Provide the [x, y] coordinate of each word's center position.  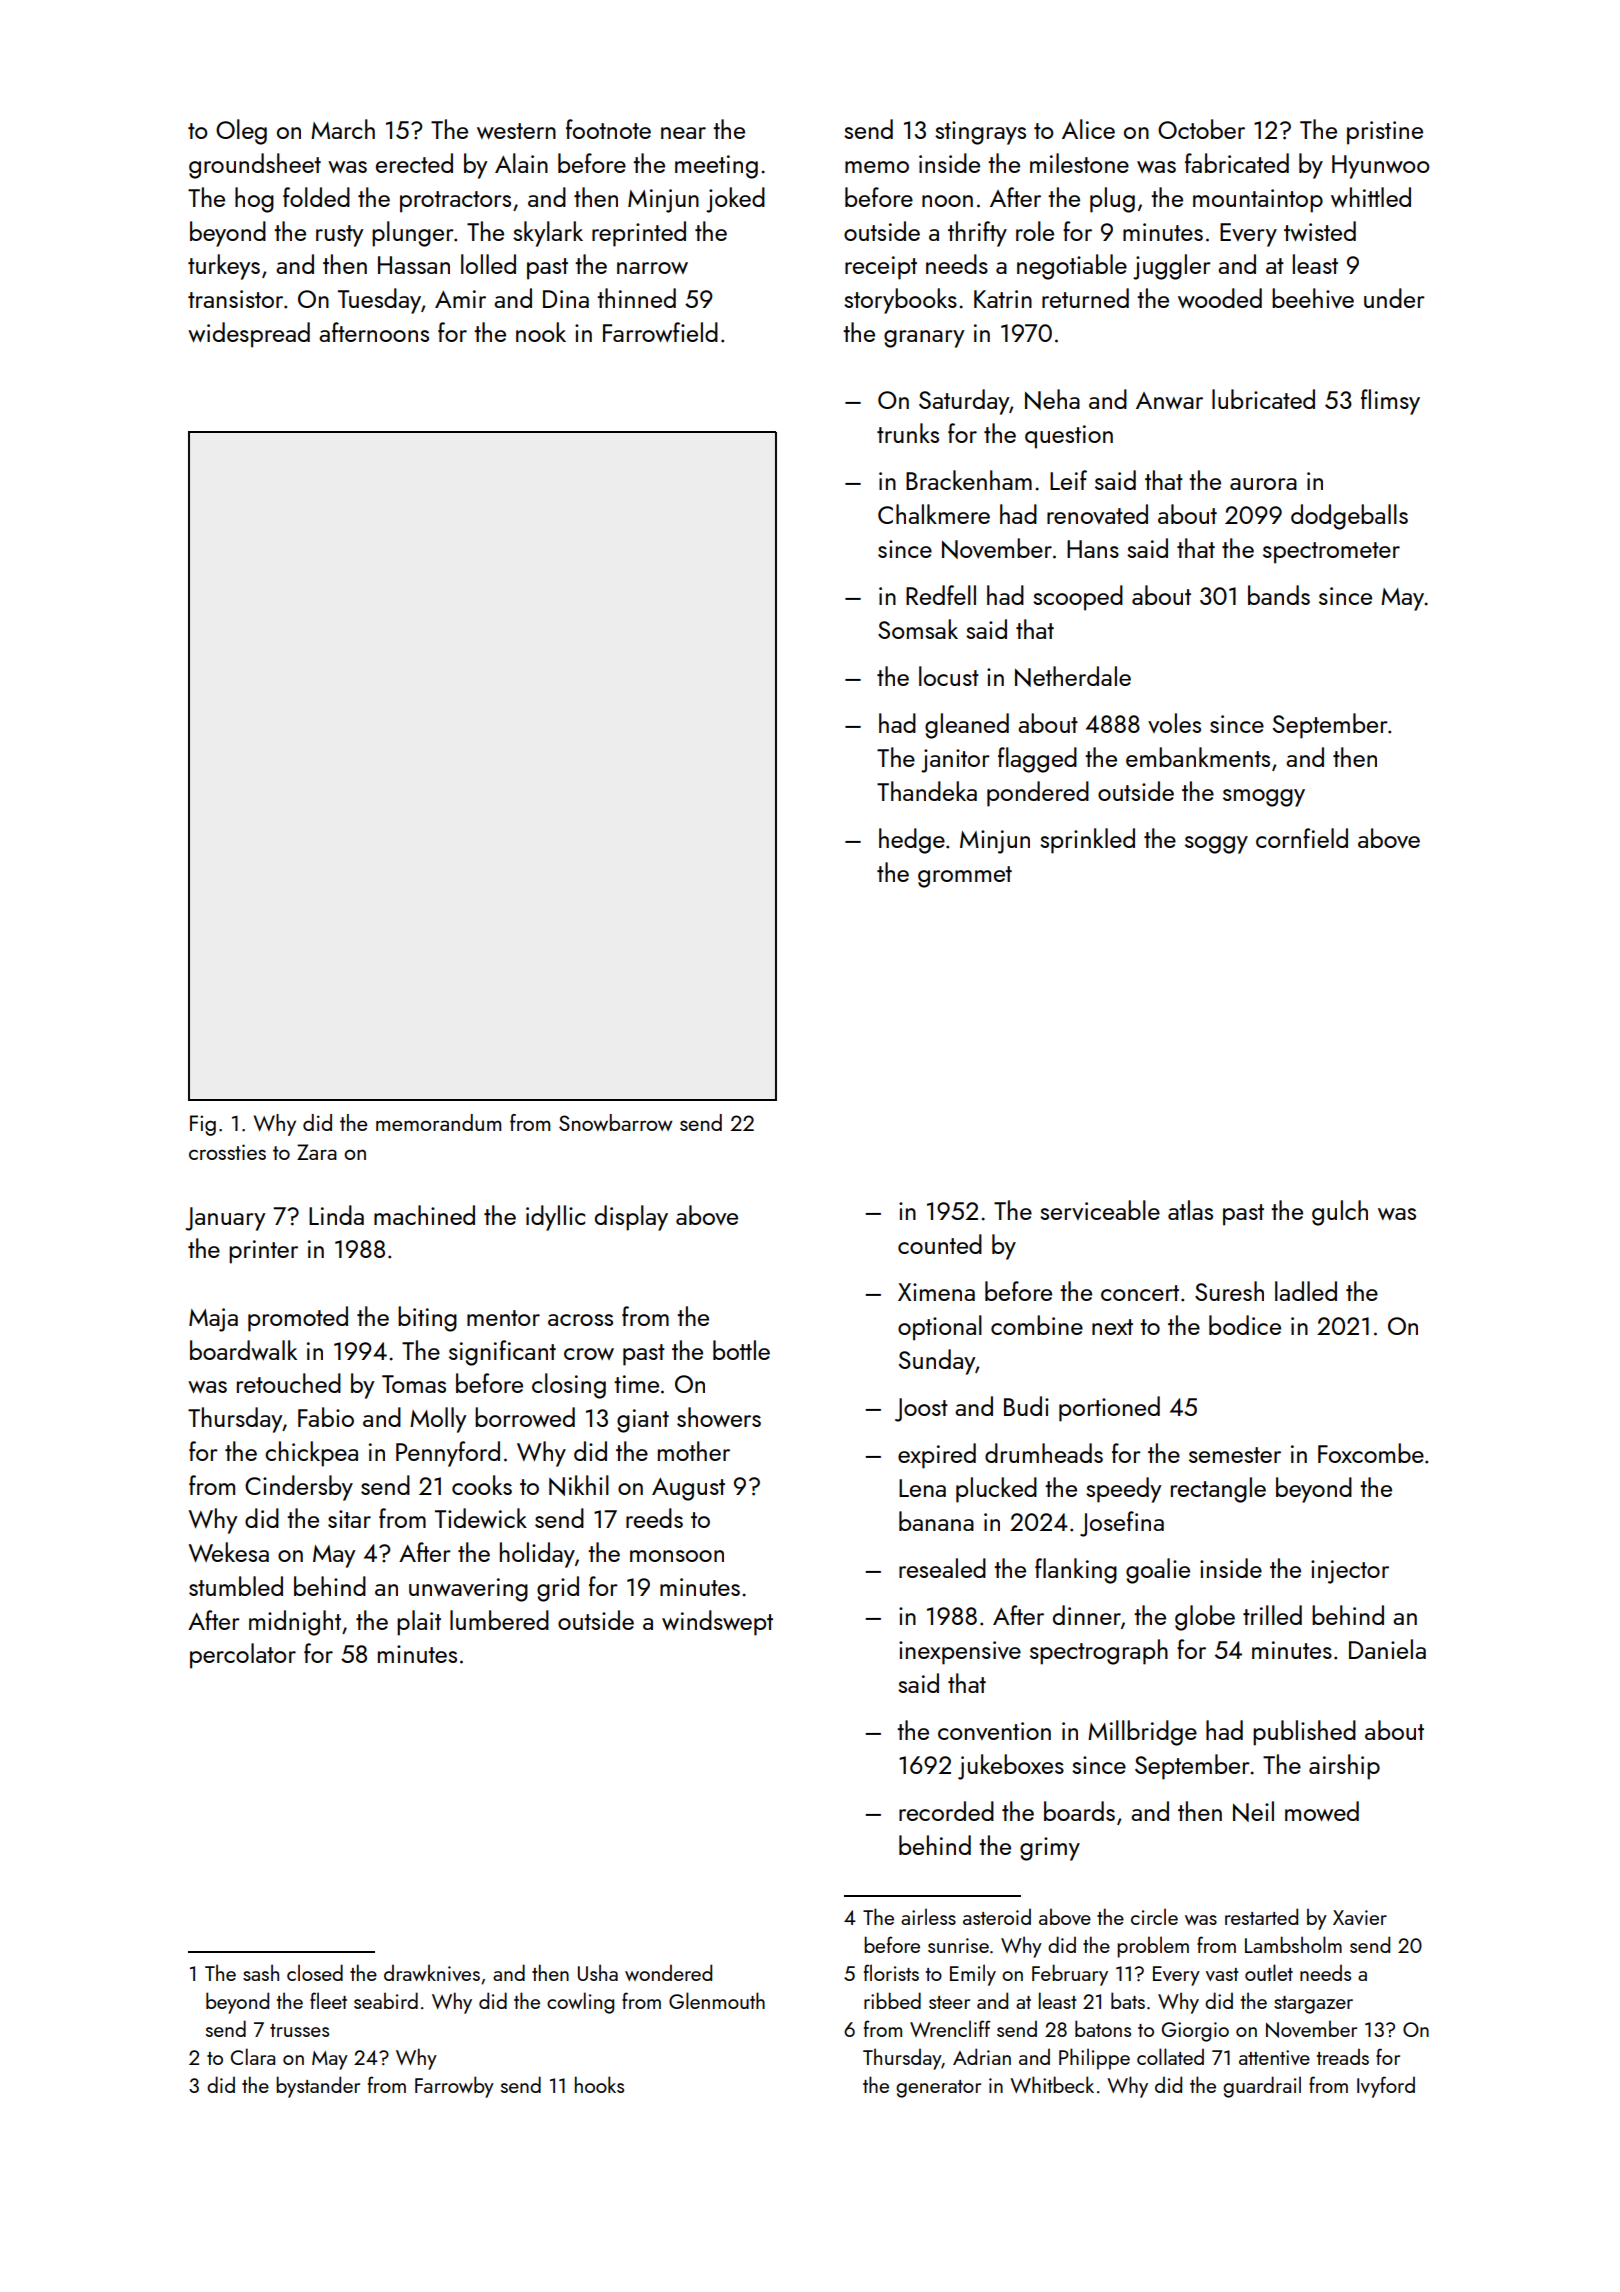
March [343, 129]
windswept [717, 1623]
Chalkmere [934, 514]
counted [940, 1244]
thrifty [977, 234]
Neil [1253, 1811]
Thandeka [927, 791]
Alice [1088, 129]
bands [1279, 595]
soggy [1216, 845]
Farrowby [454, 2087]
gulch [1340, 1213]
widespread [249, 335]
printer [263, 1252]
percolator [243, 1656]
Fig [203, 1125]
